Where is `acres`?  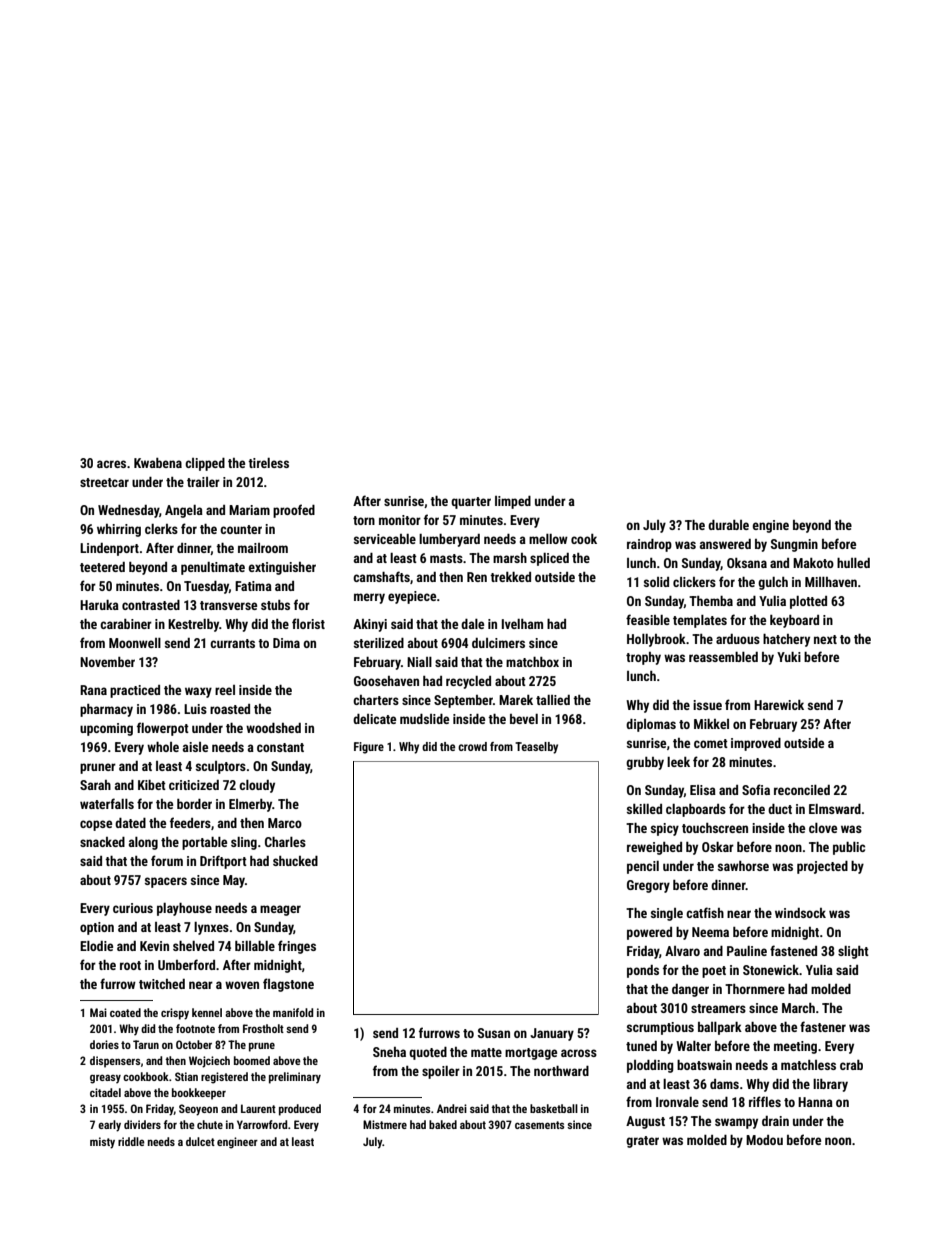
acres is located at coordinates (111, 464).
